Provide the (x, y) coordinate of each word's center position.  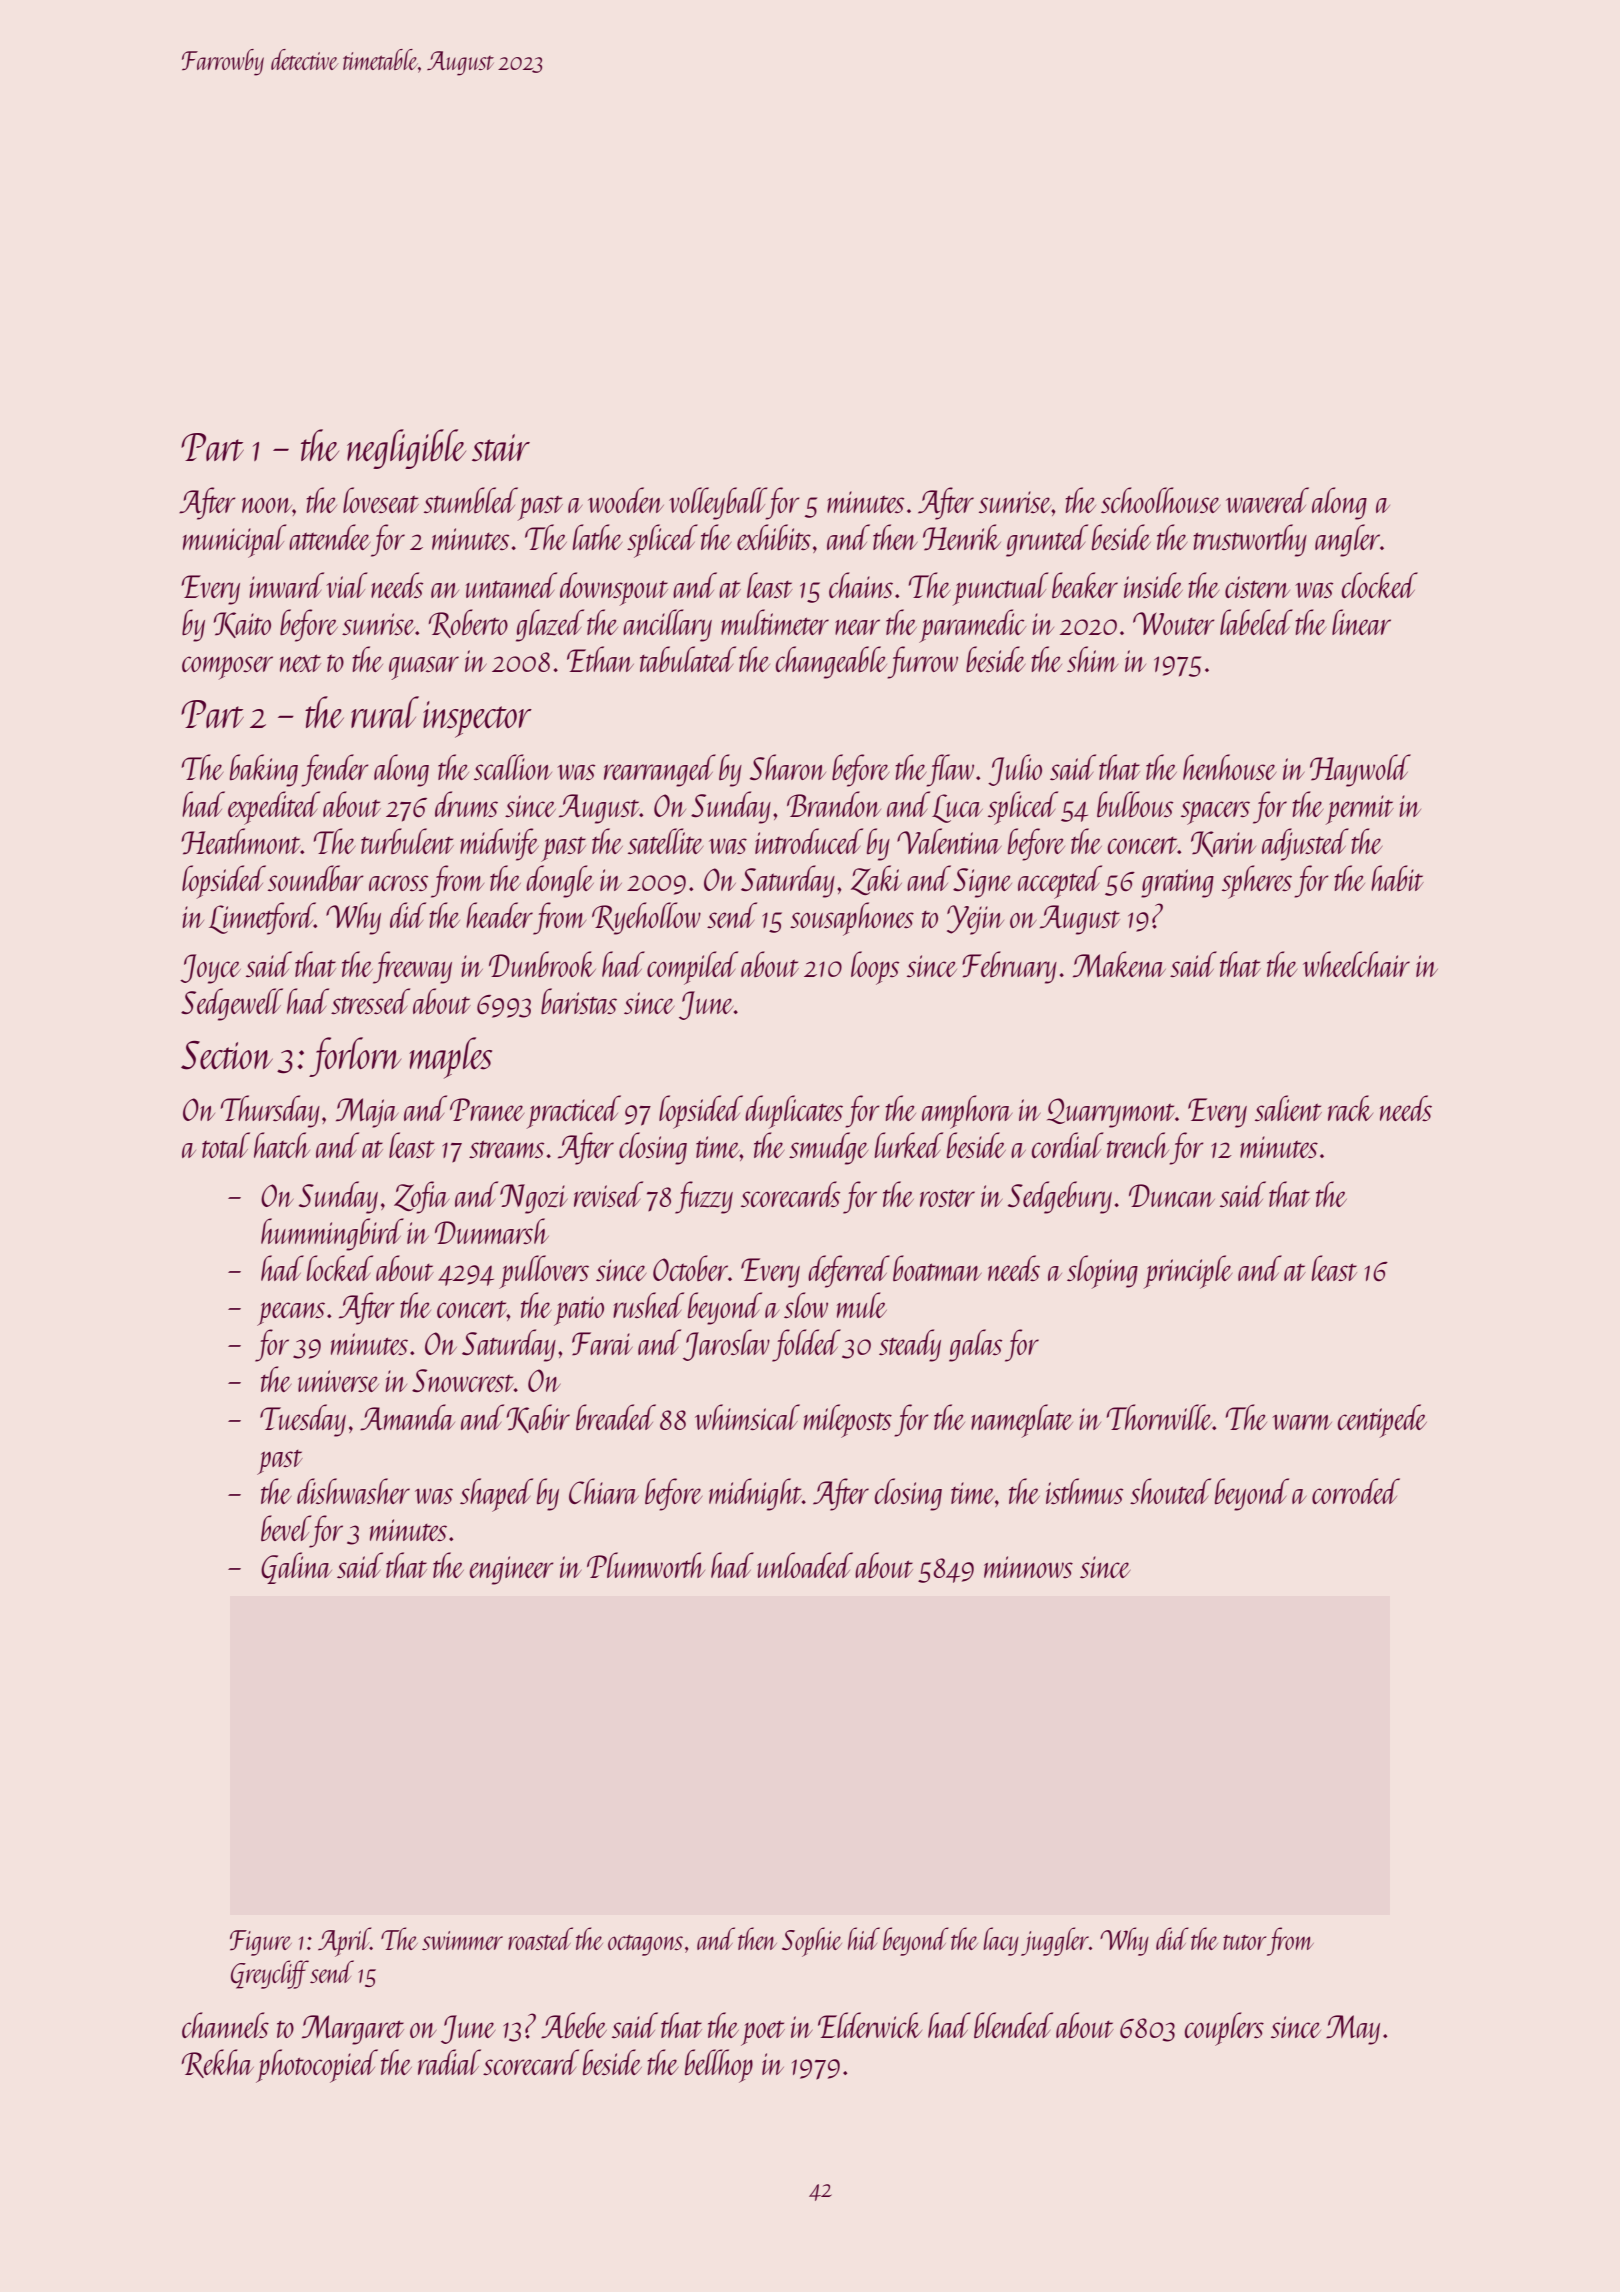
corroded (1356, 1491)
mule (862, 1305)
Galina (296, 1568)
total (226, 1145)
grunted (1047, 540)
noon (267, 505)
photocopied (317, 2066)
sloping (1102, 1272)
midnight (755, 1494)
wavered (1267, 500)
